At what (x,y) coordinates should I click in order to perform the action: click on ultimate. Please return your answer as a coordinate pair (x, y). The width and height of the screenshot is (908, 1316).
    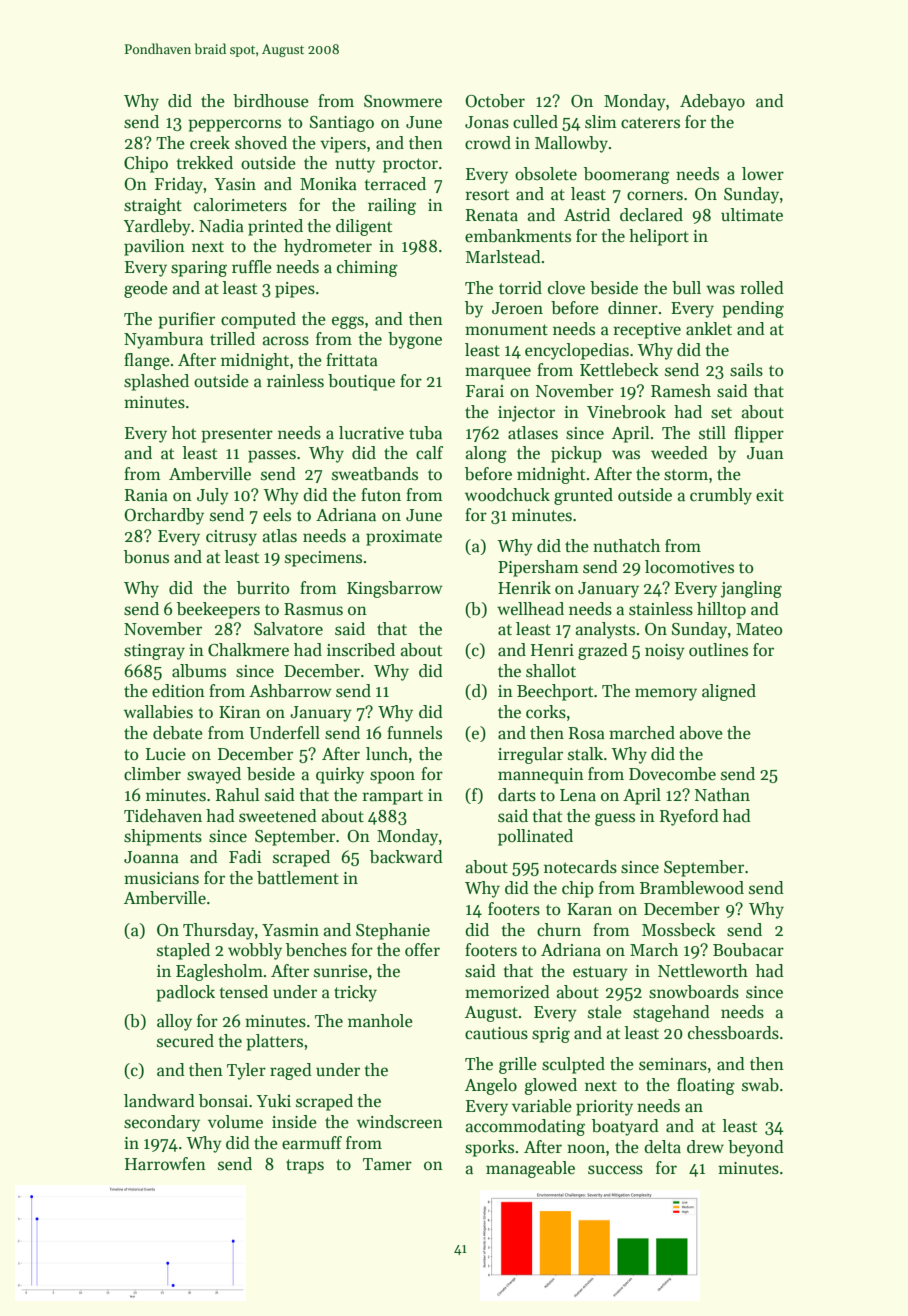
    Looking at the image, I should click on (752, 215).
